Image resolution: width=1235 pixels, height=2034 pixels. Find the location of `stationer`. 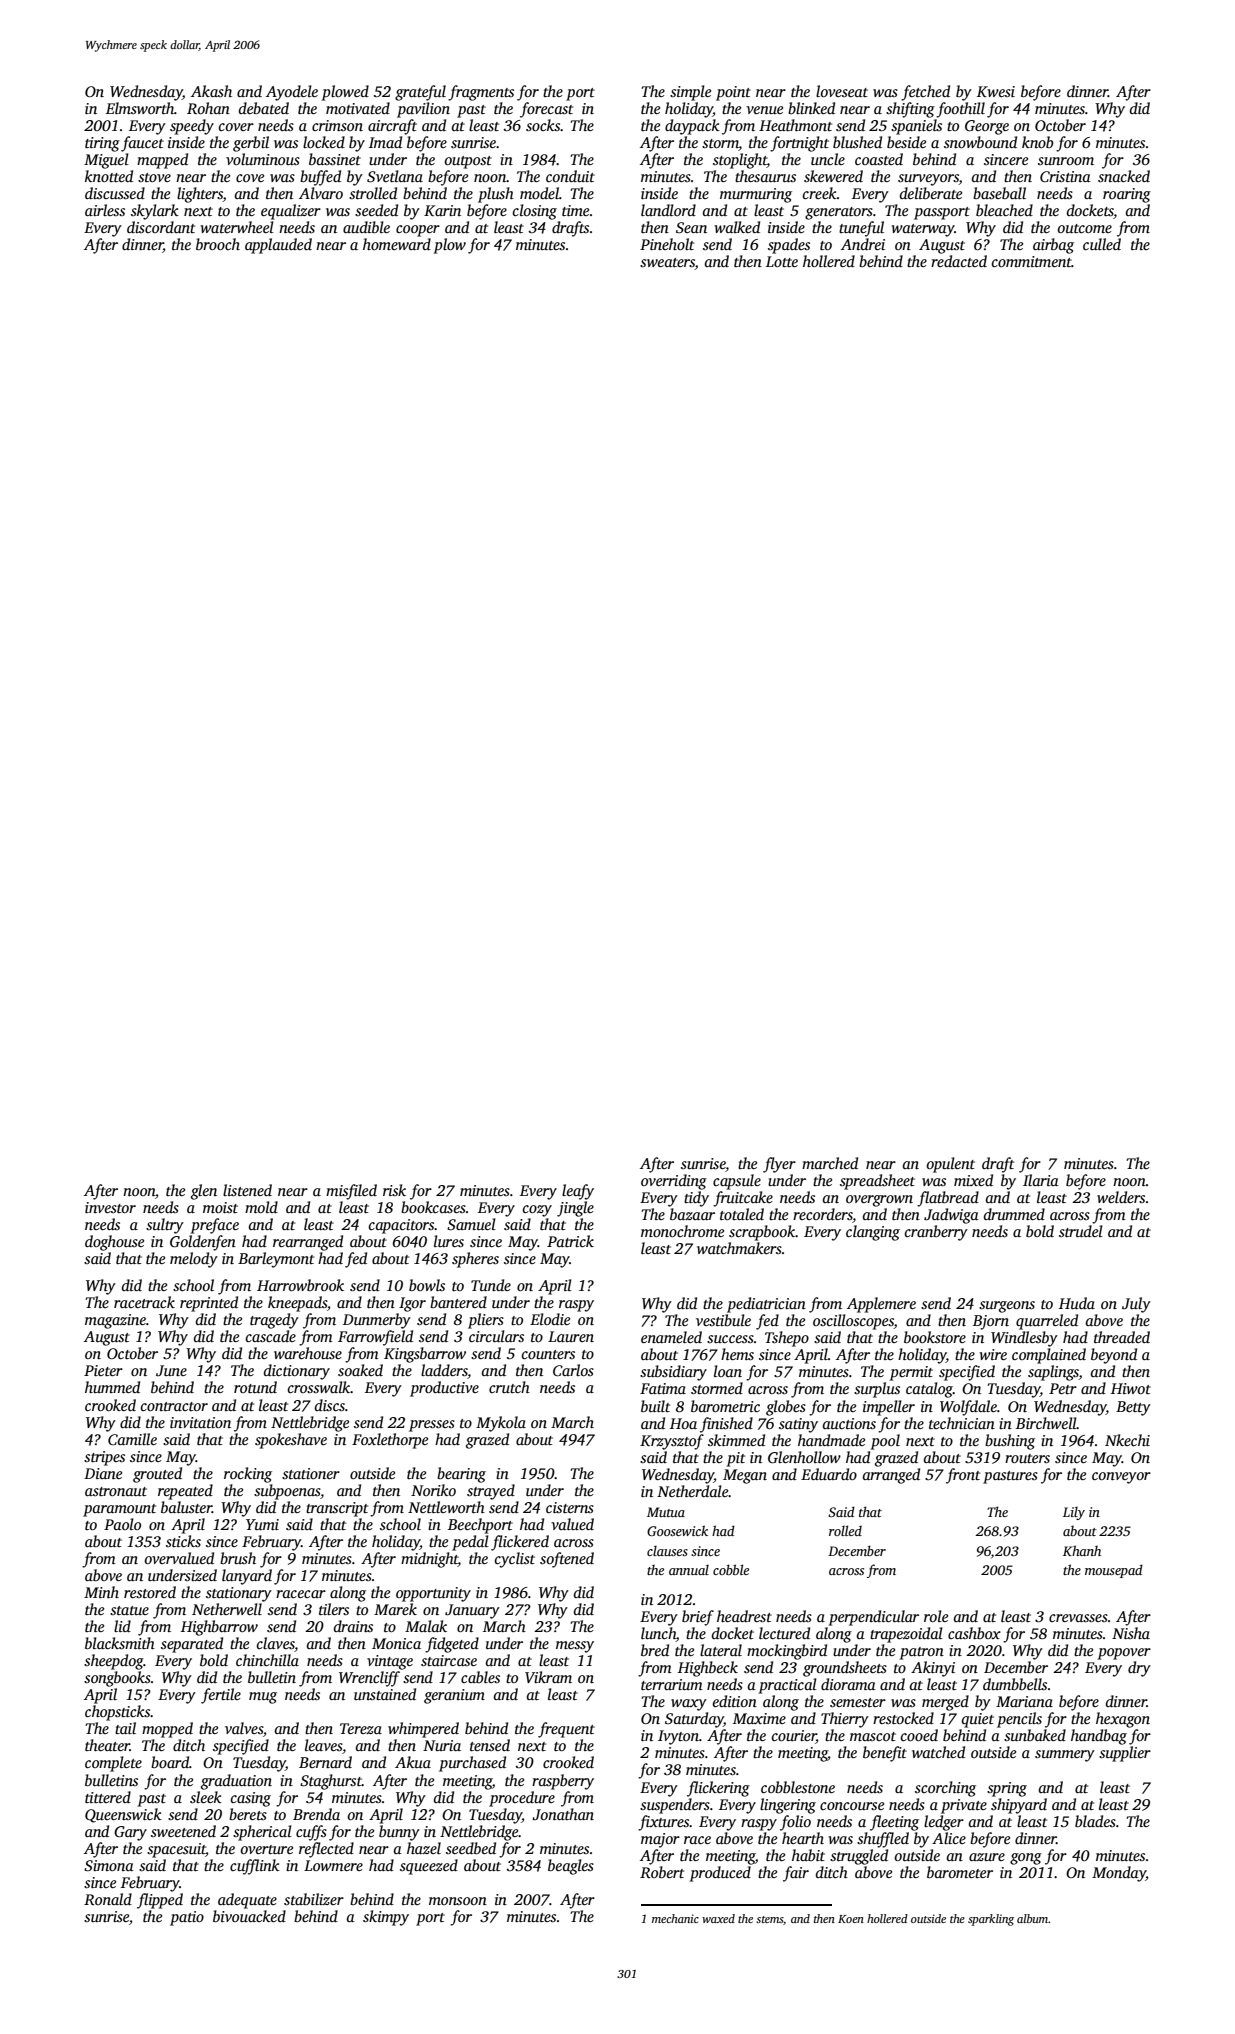

stationer is located at coordinates (311, 1473).
